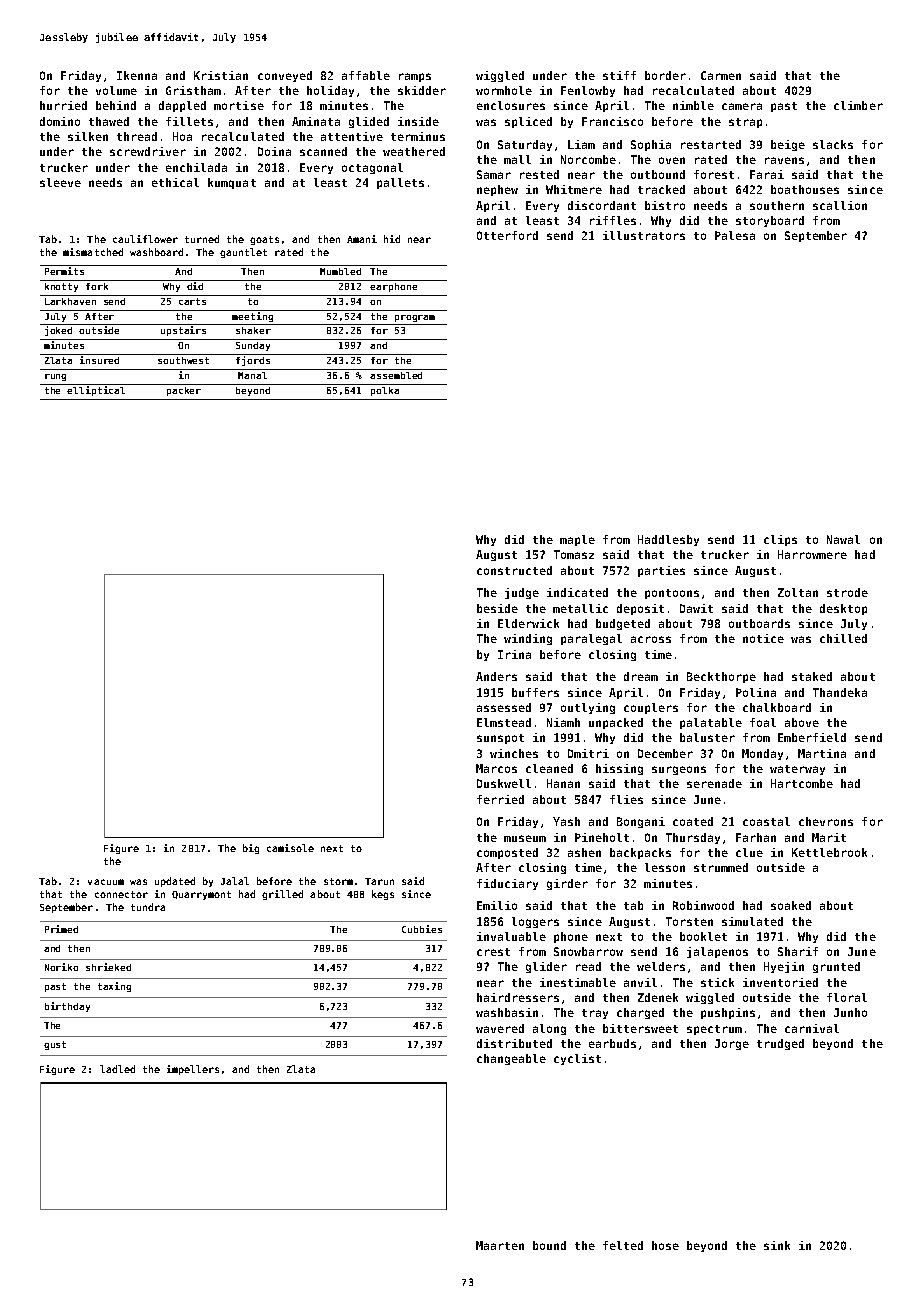 The width and height of the page is (924, 1308). I want to click on Maarten, so click(500, 1245).
